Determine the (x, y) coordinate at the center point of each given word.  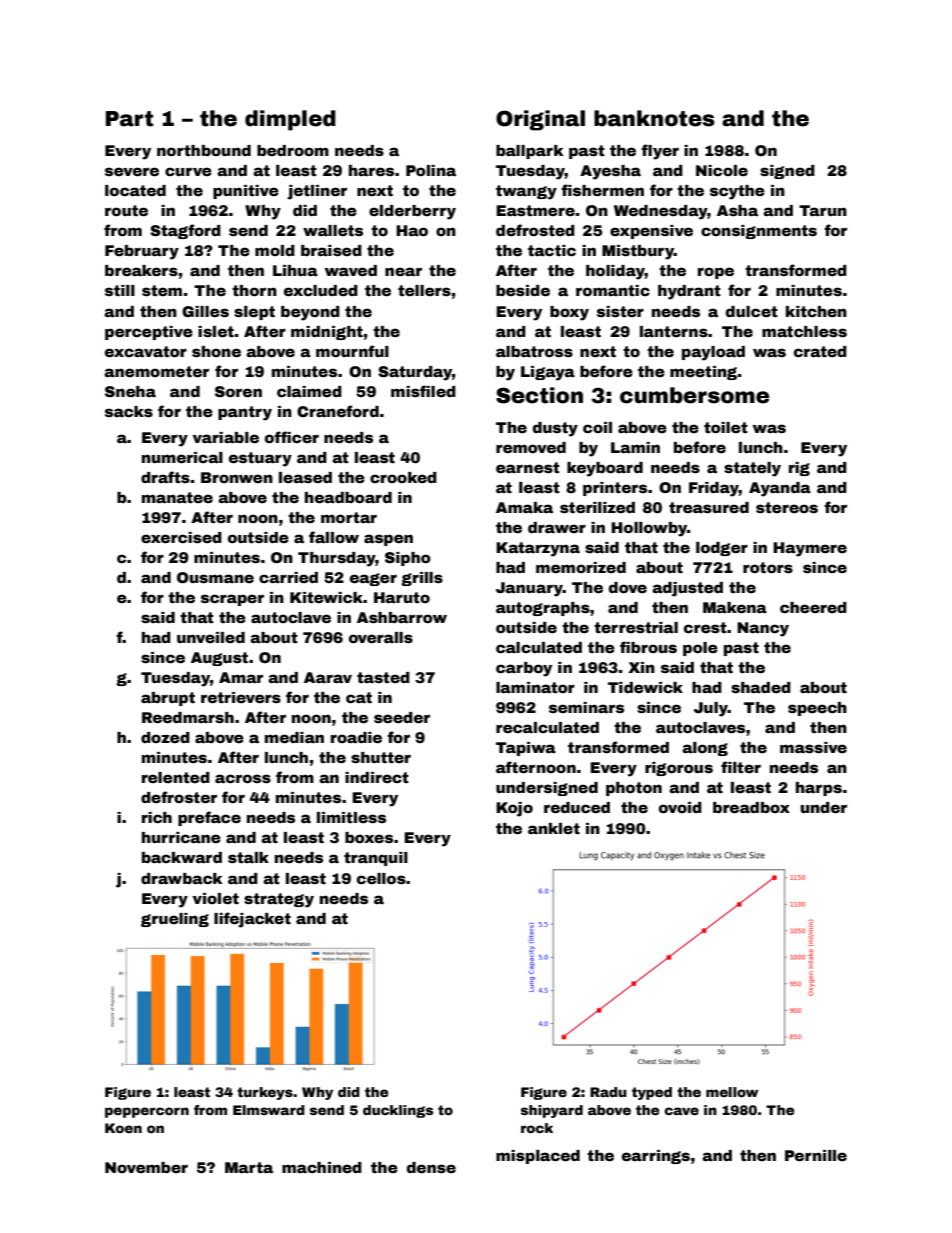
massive (813, 747)
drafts (165, 477)
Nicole (722, 170)
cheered (813, 607)
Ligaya (548, 373)
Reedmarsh (188, 717)
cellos (381, 878)
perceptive (149, 333)
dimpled (290, 120)
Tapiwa (526, 749)
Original (540, 120)
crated (820, 351)
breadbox (751, 807)
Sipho (408, 559)
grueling (175, 920)
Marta (249, 1167)
